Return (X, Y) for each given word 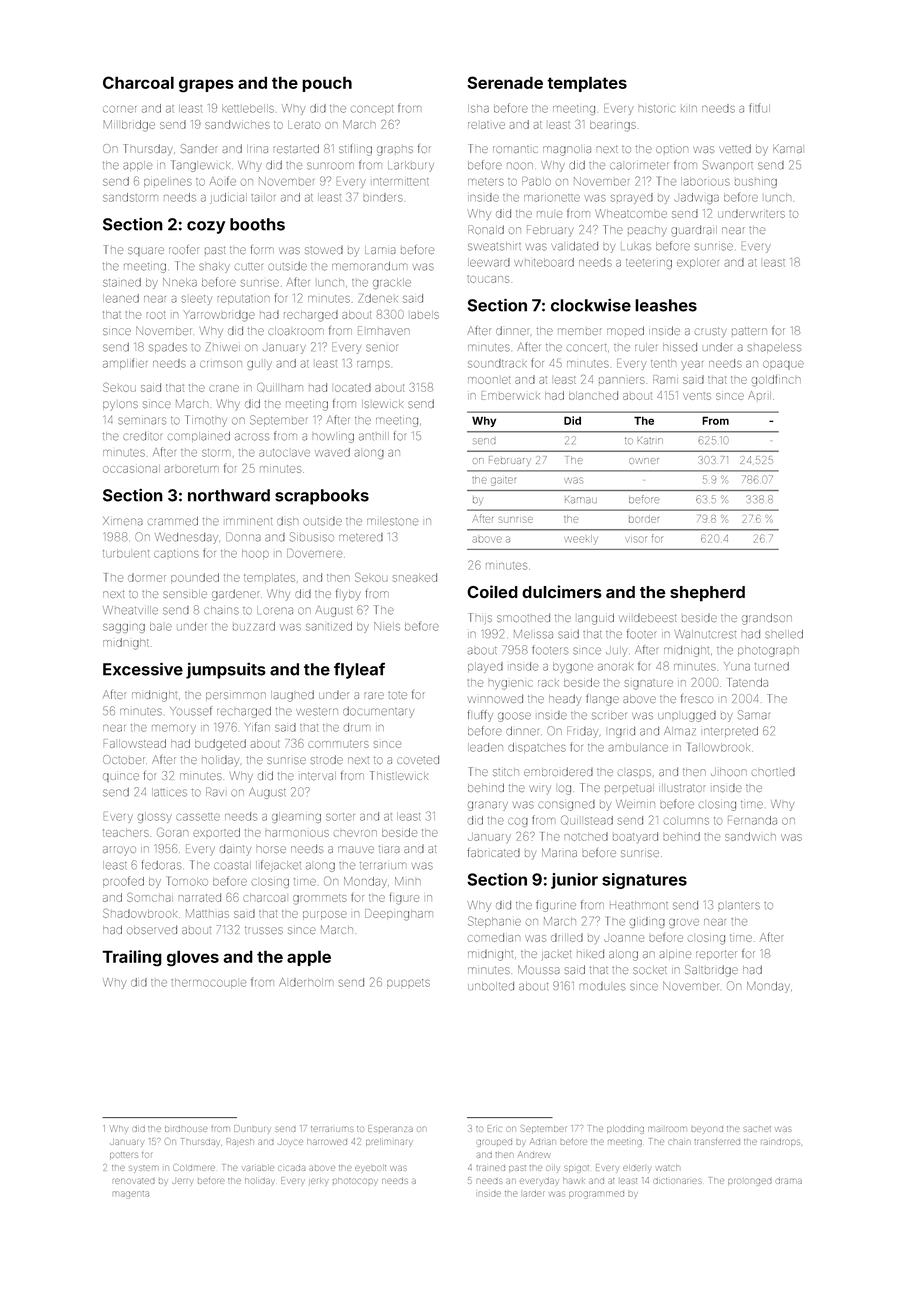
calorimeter (639, 166)
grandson (767, 619)
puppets (408, 983)
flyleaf (359, 671)
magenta (131, 1195)
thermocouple (208, 983)
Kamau (581, 500)
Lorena (275, 610)
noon (520, 166)
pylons (120, 406)
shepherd (707, 594)
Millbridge (129, 126)
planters (739, 906)
